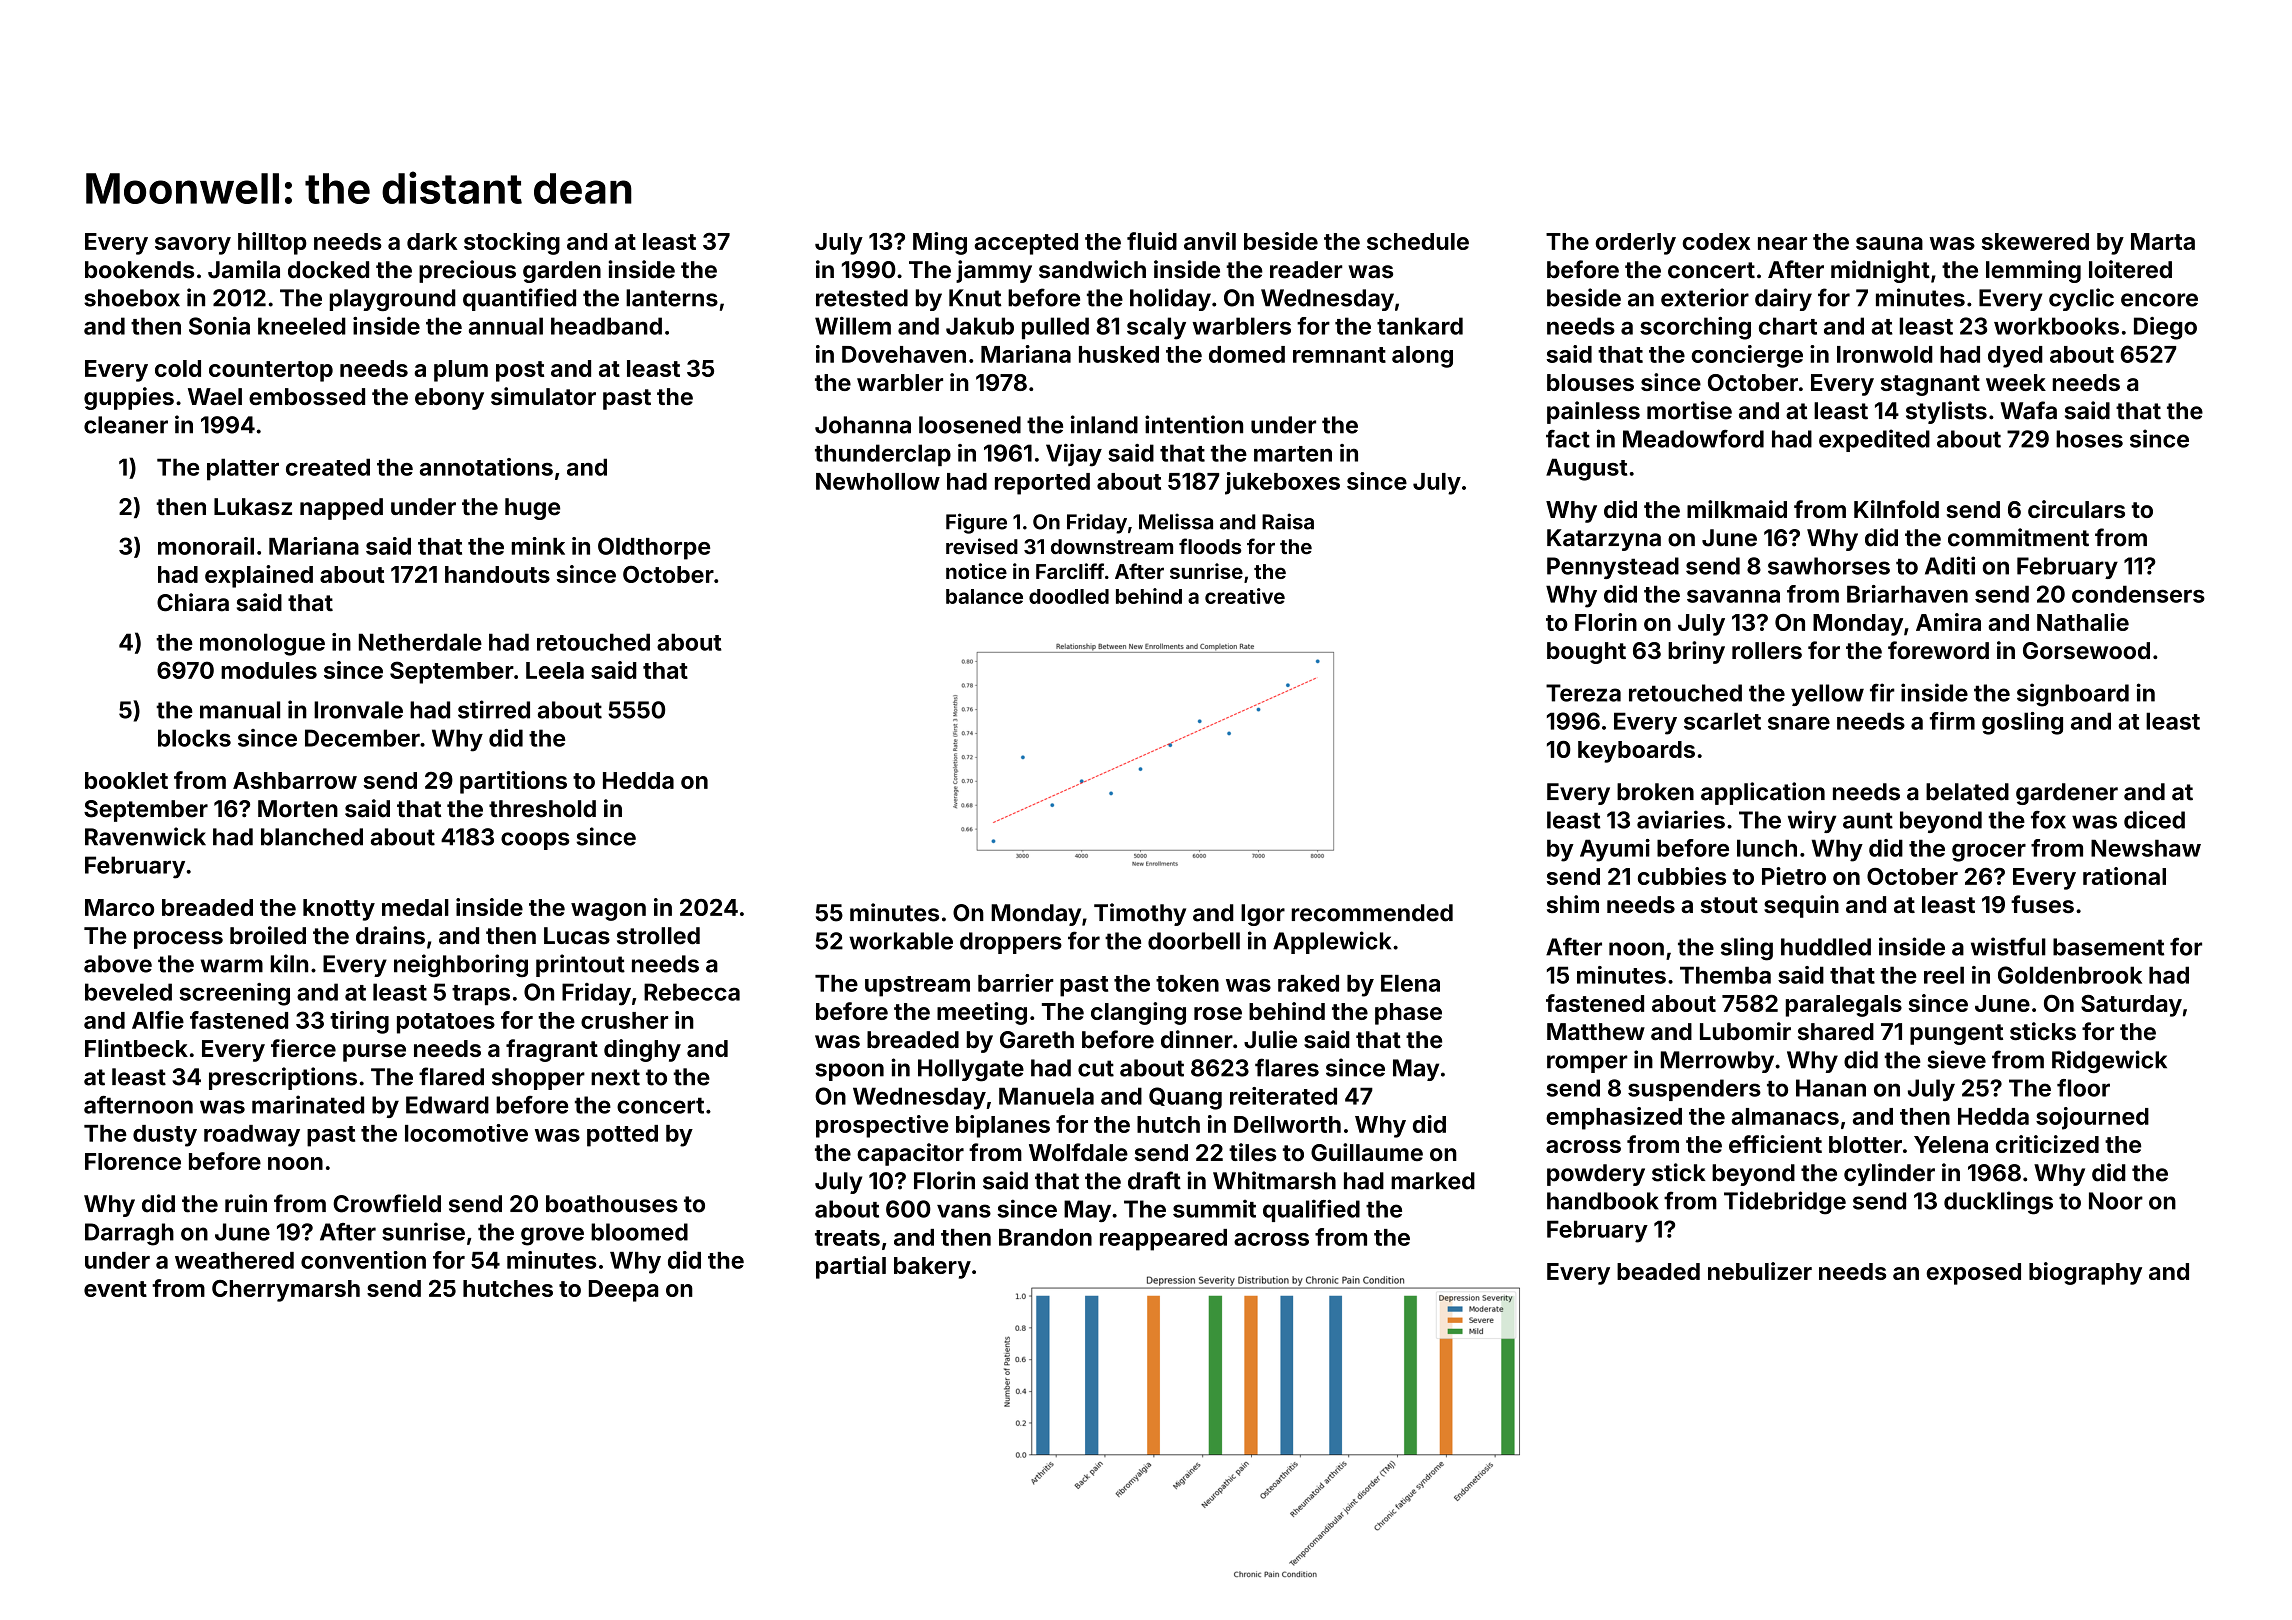  What do you see at coordinates (1868, 820) in the screenshot?
I see `aunt` at bounding box center [1868, 820].
